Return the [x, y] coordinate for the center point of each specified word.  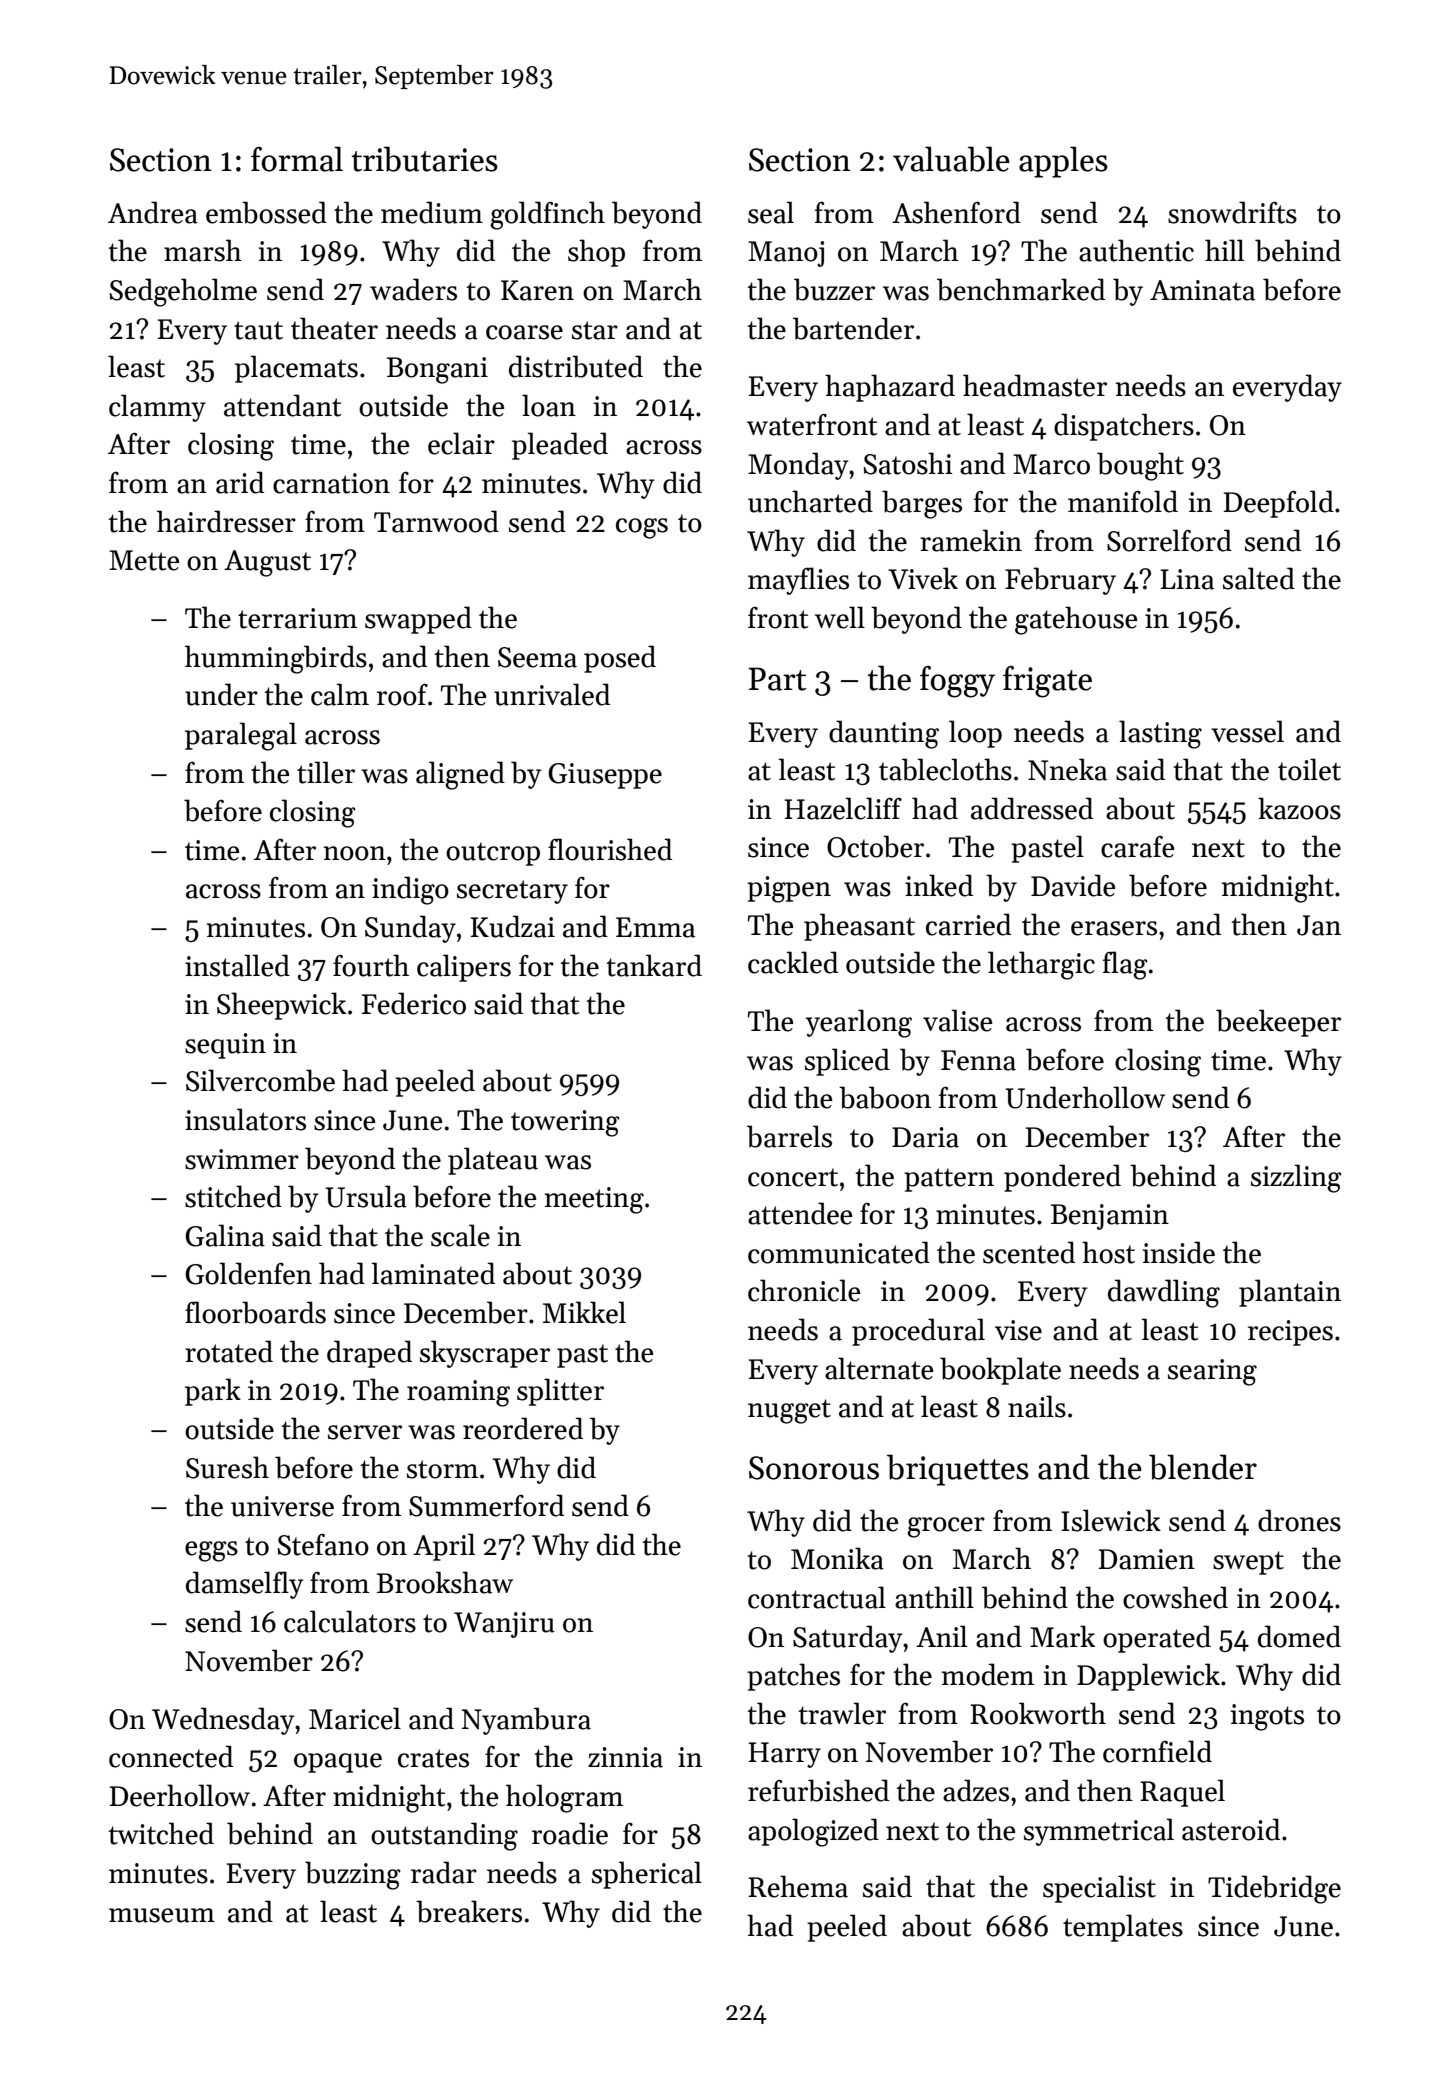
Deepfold [1279, 504]
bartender [853, 328]
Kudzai [512, 926]
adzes [976, 1790]
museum [162, 1915]
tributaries [424, 159]
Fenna [978, 1060]
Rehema [798, 1886]
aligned [460, 775]
